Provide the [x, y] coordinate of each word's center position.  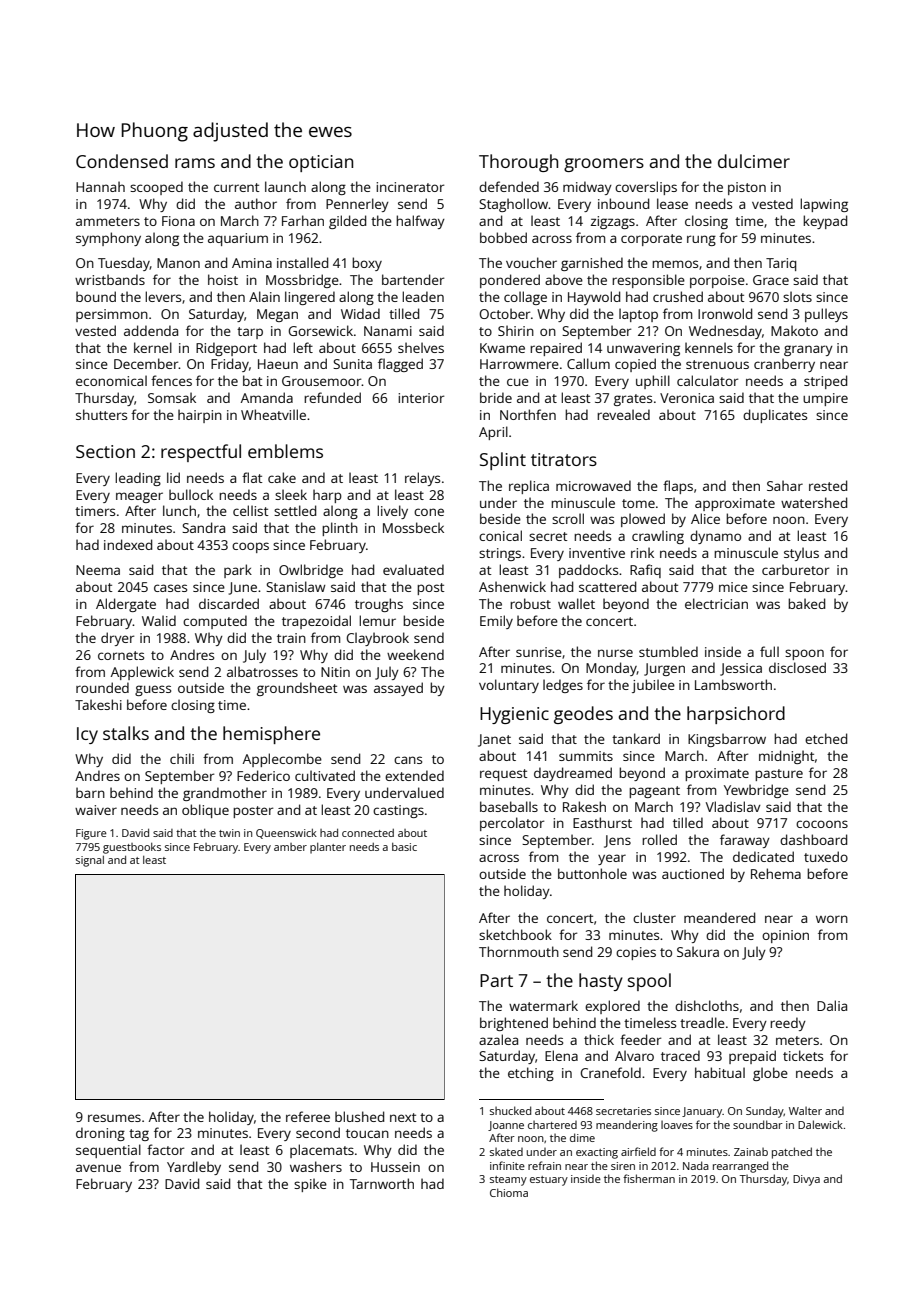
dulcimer [754, 161]
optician [321, 163]
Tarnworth [382, 1183]
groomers [604, 165]
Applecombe [282, 760]
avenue [98, 1168]
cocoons [822, 824]
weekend [415, 654]
